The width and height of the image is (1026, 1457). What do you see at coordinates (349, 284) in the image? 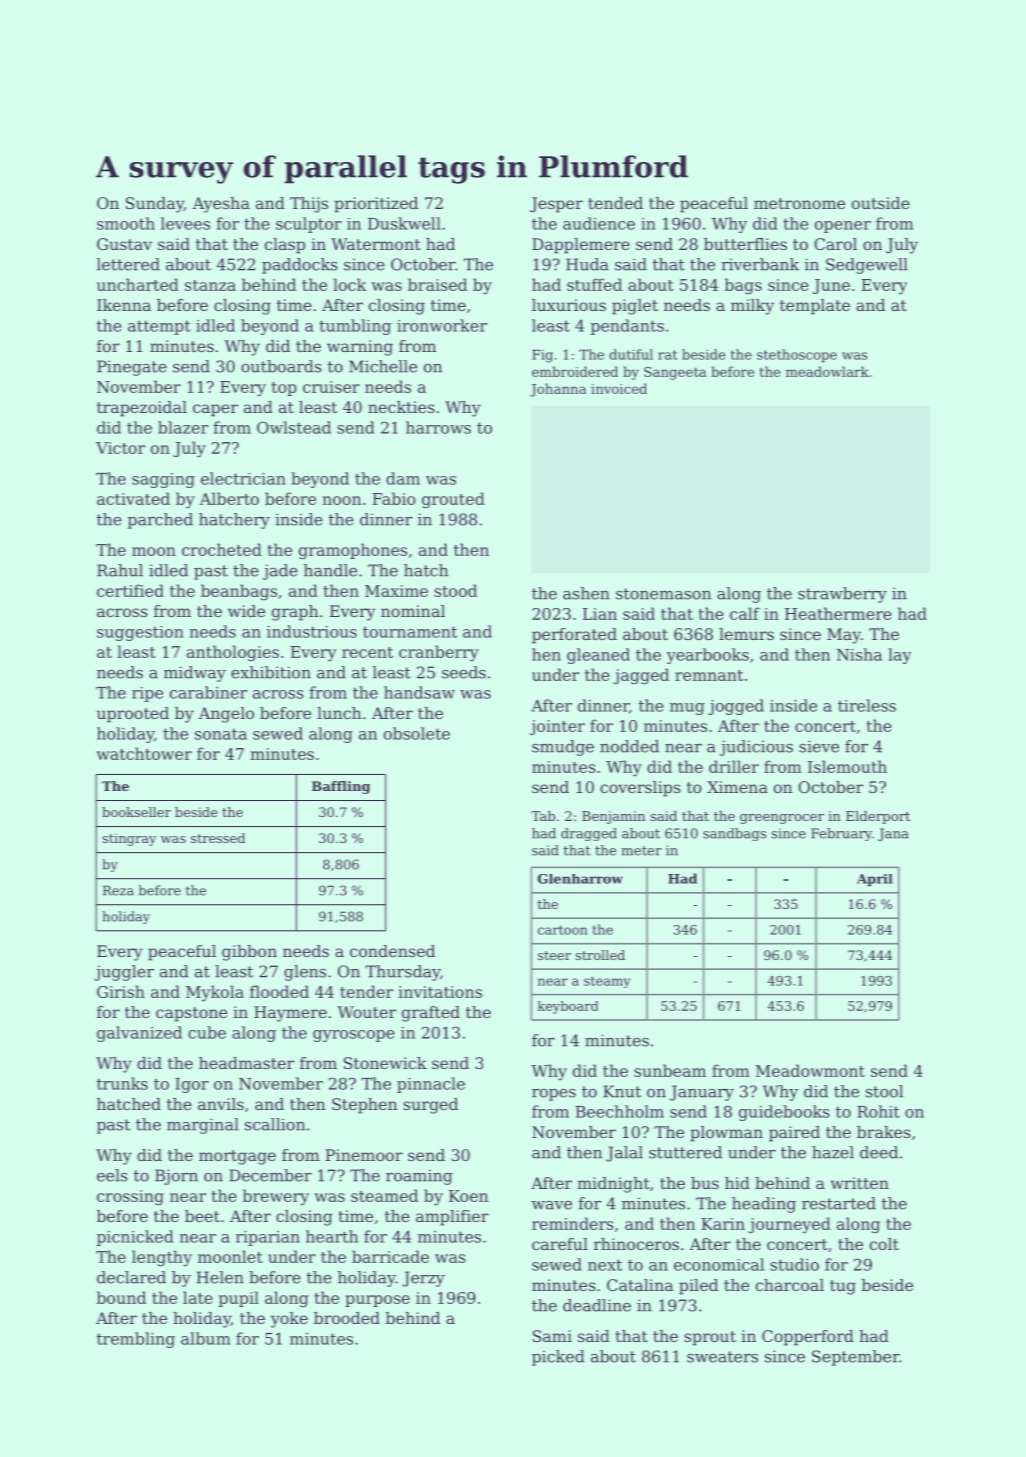
I see `lock` at bounding box center [349, 284].
